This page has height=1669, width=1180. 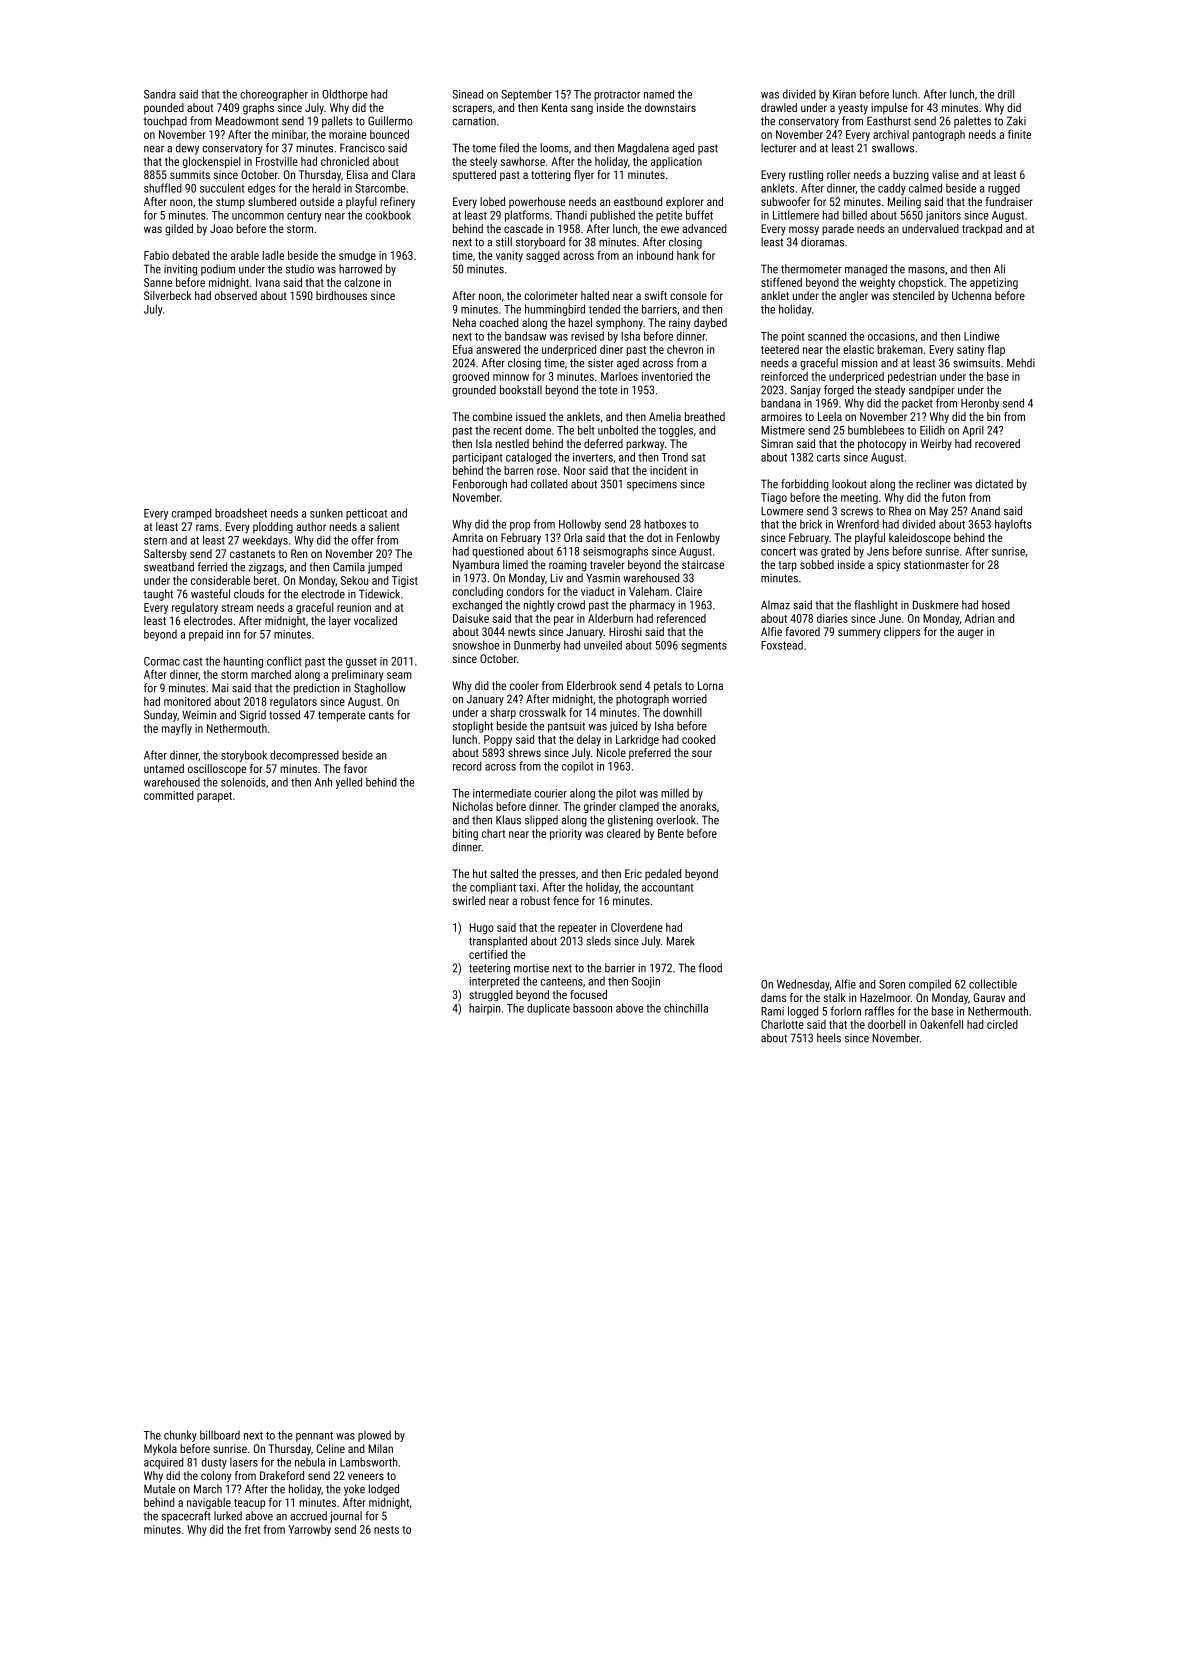 I want to click on point, so click(x=793, y=337).
